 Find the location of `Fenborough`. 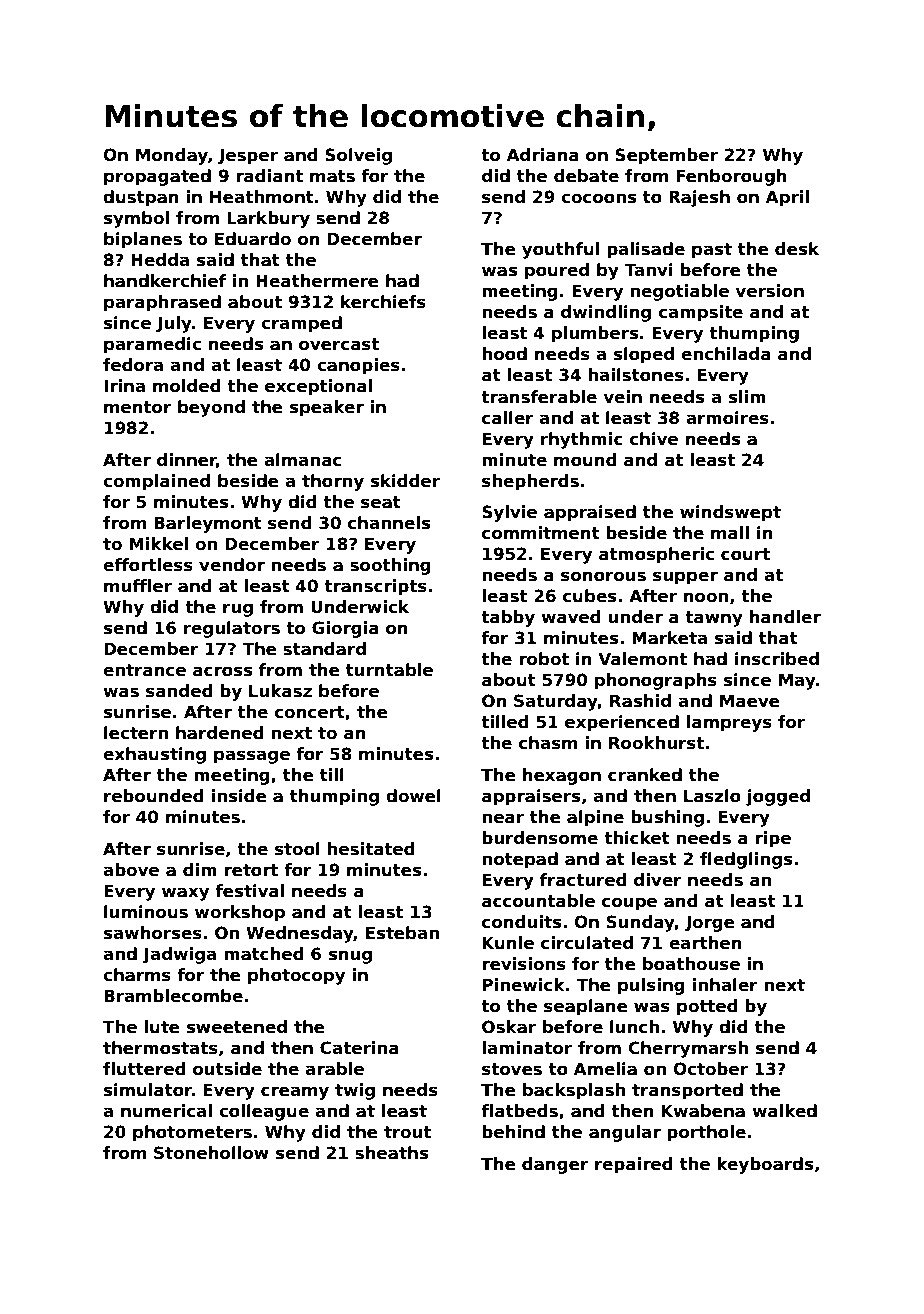

Fenborough is located at coordinates (731, 177).
